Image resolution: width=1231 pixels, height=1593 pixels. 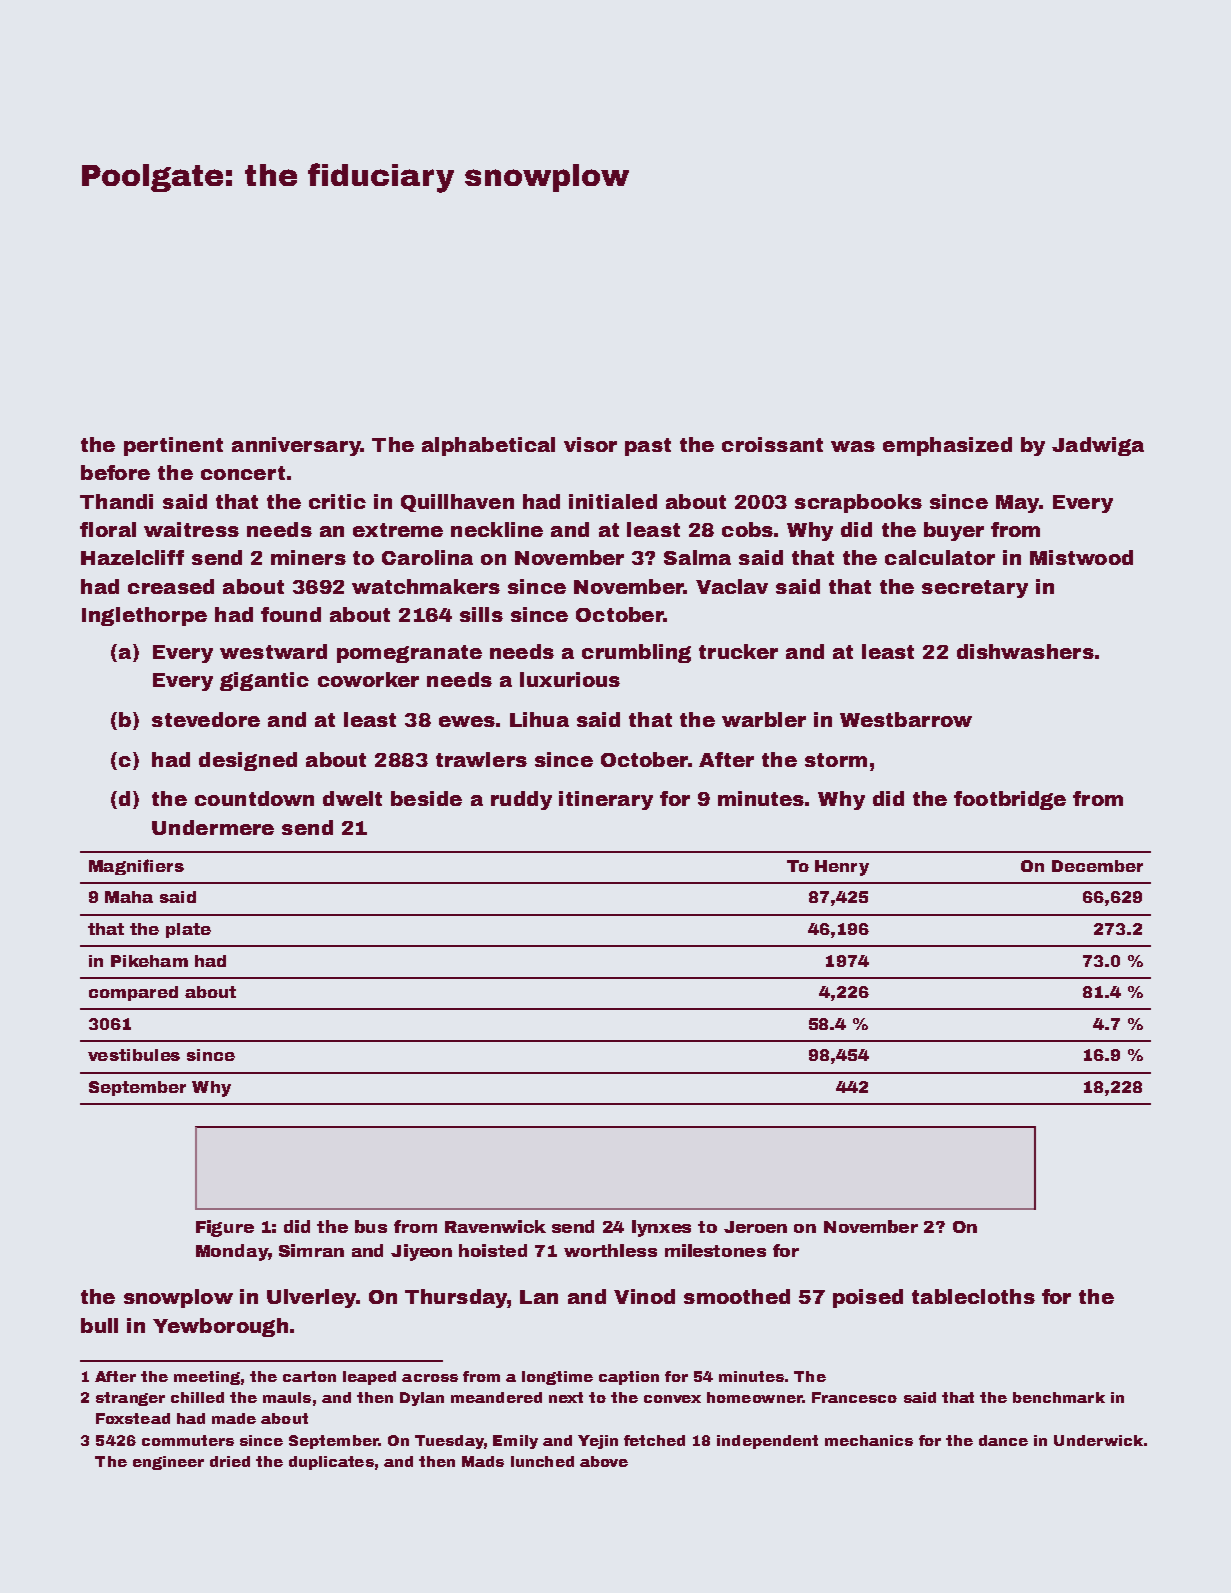 I want to click on lynxes, so click(x=661, y=1228).
